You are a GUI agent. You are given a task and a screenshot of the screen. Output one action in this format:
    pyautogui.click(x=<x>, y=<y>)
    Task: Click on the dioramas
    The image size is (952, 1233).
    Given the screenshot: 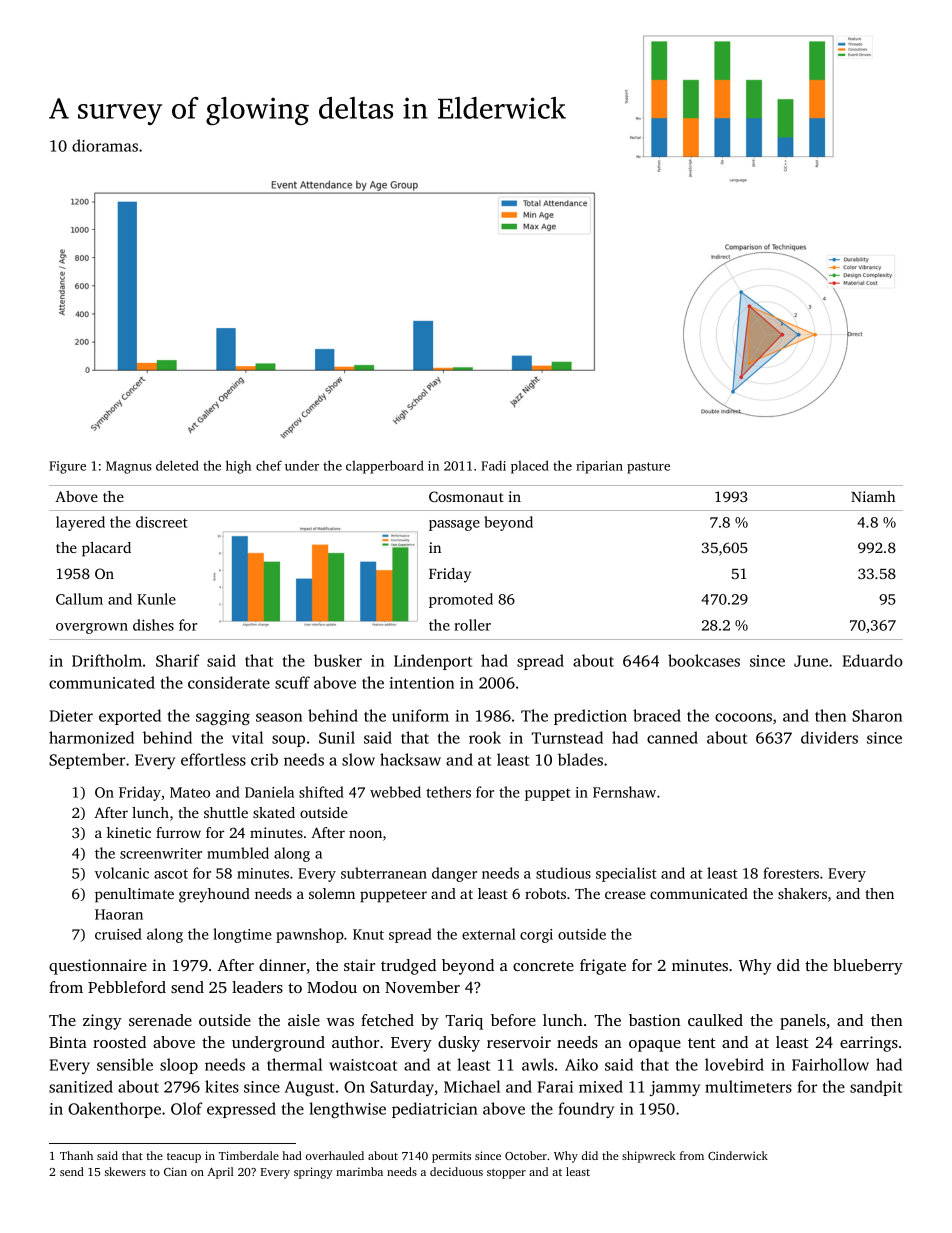 What is the action you would take?
    pyautogui.click(x=105, y=145)
